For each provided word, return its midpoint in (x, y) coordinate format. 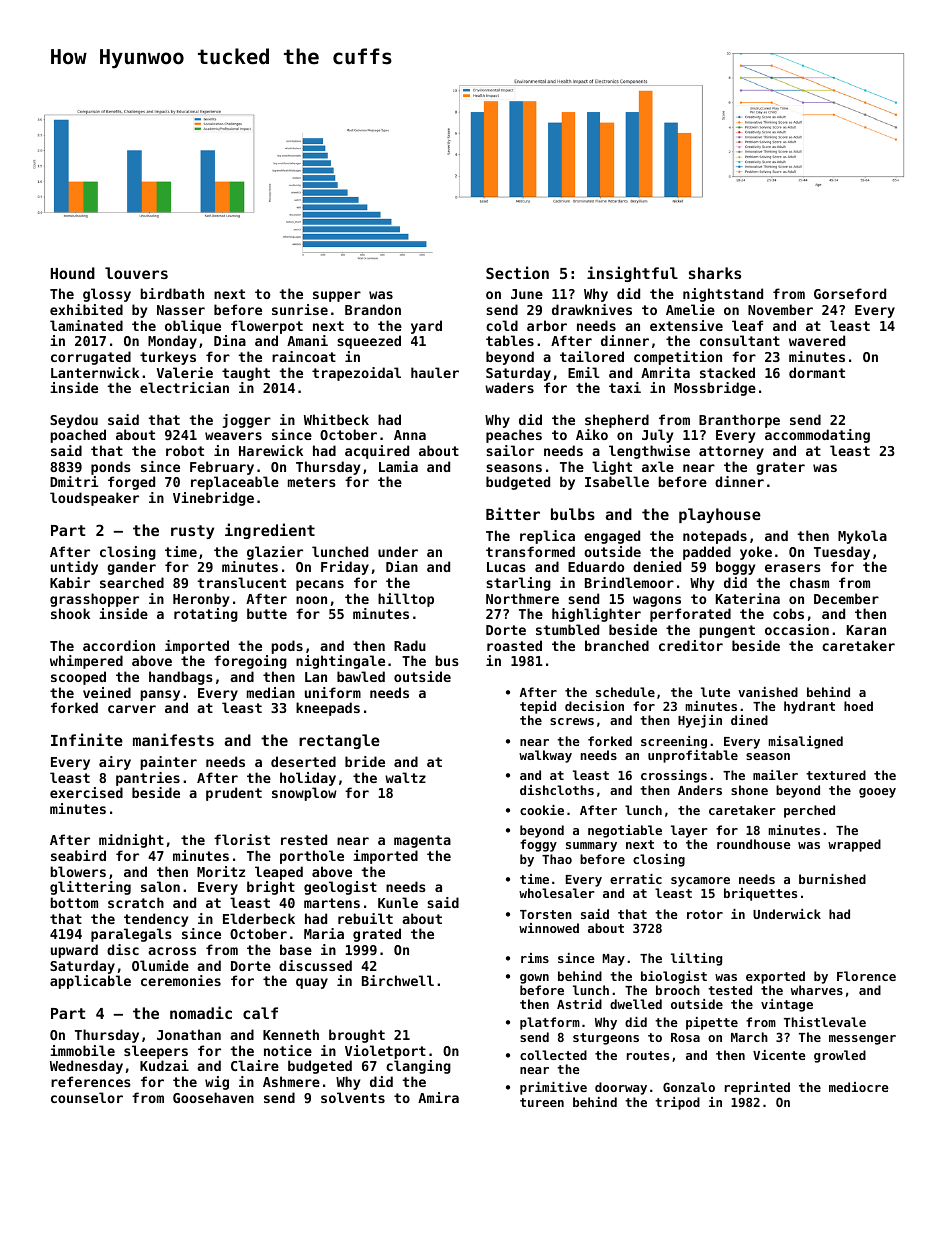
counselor (87, 1097)
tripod (677, 1103)
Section (517, 272)
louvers (136, 273)
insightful (632, 274)
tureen (542, 1102)
